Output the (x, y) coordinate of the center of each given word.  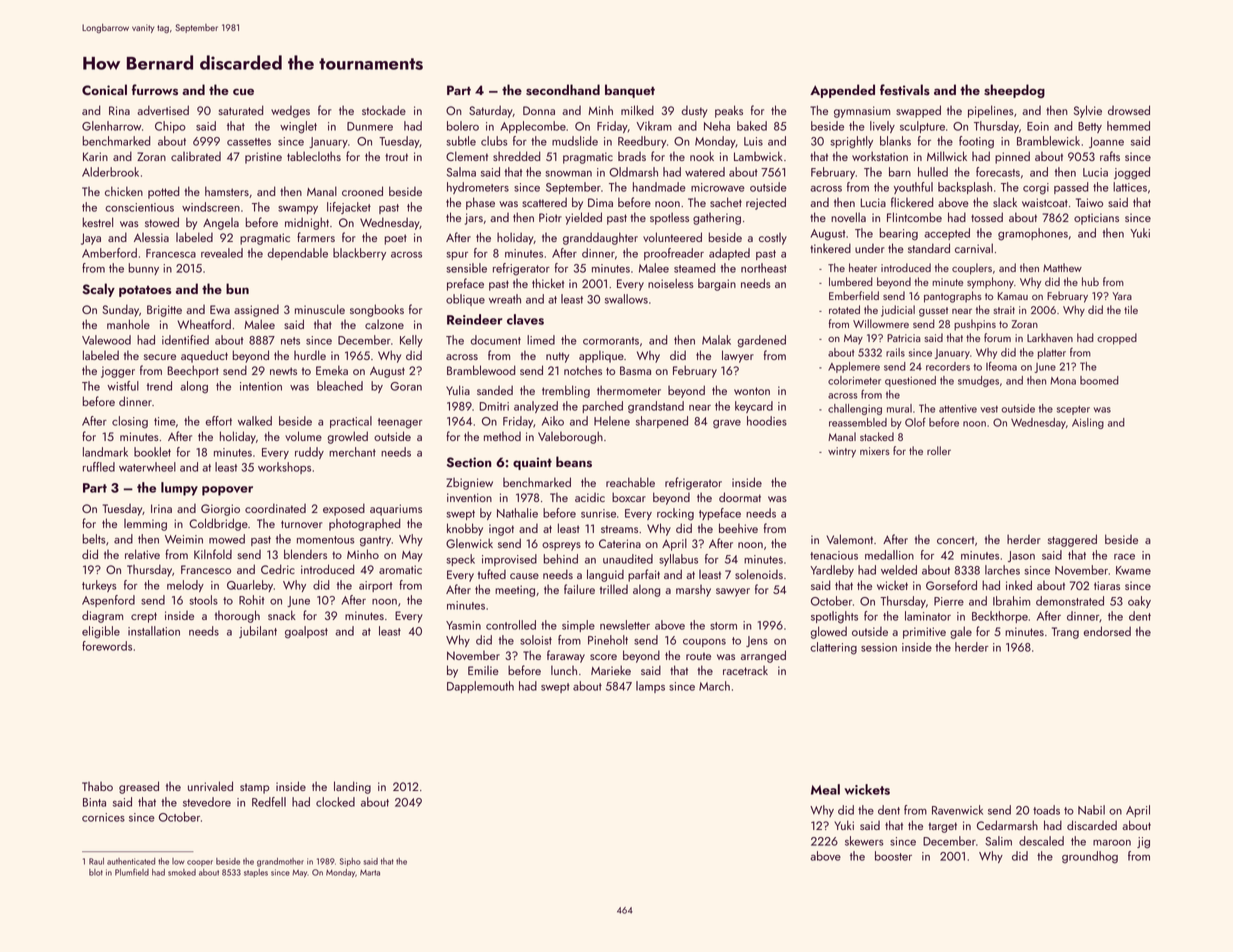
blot (96, 872)
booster (893, 856)
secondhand (563, 90)
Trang (1065, 633)
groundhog (1090, 857)
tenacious (834, 555)
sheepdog (1014, 91)
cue (243, 91)
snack (282, 615)
